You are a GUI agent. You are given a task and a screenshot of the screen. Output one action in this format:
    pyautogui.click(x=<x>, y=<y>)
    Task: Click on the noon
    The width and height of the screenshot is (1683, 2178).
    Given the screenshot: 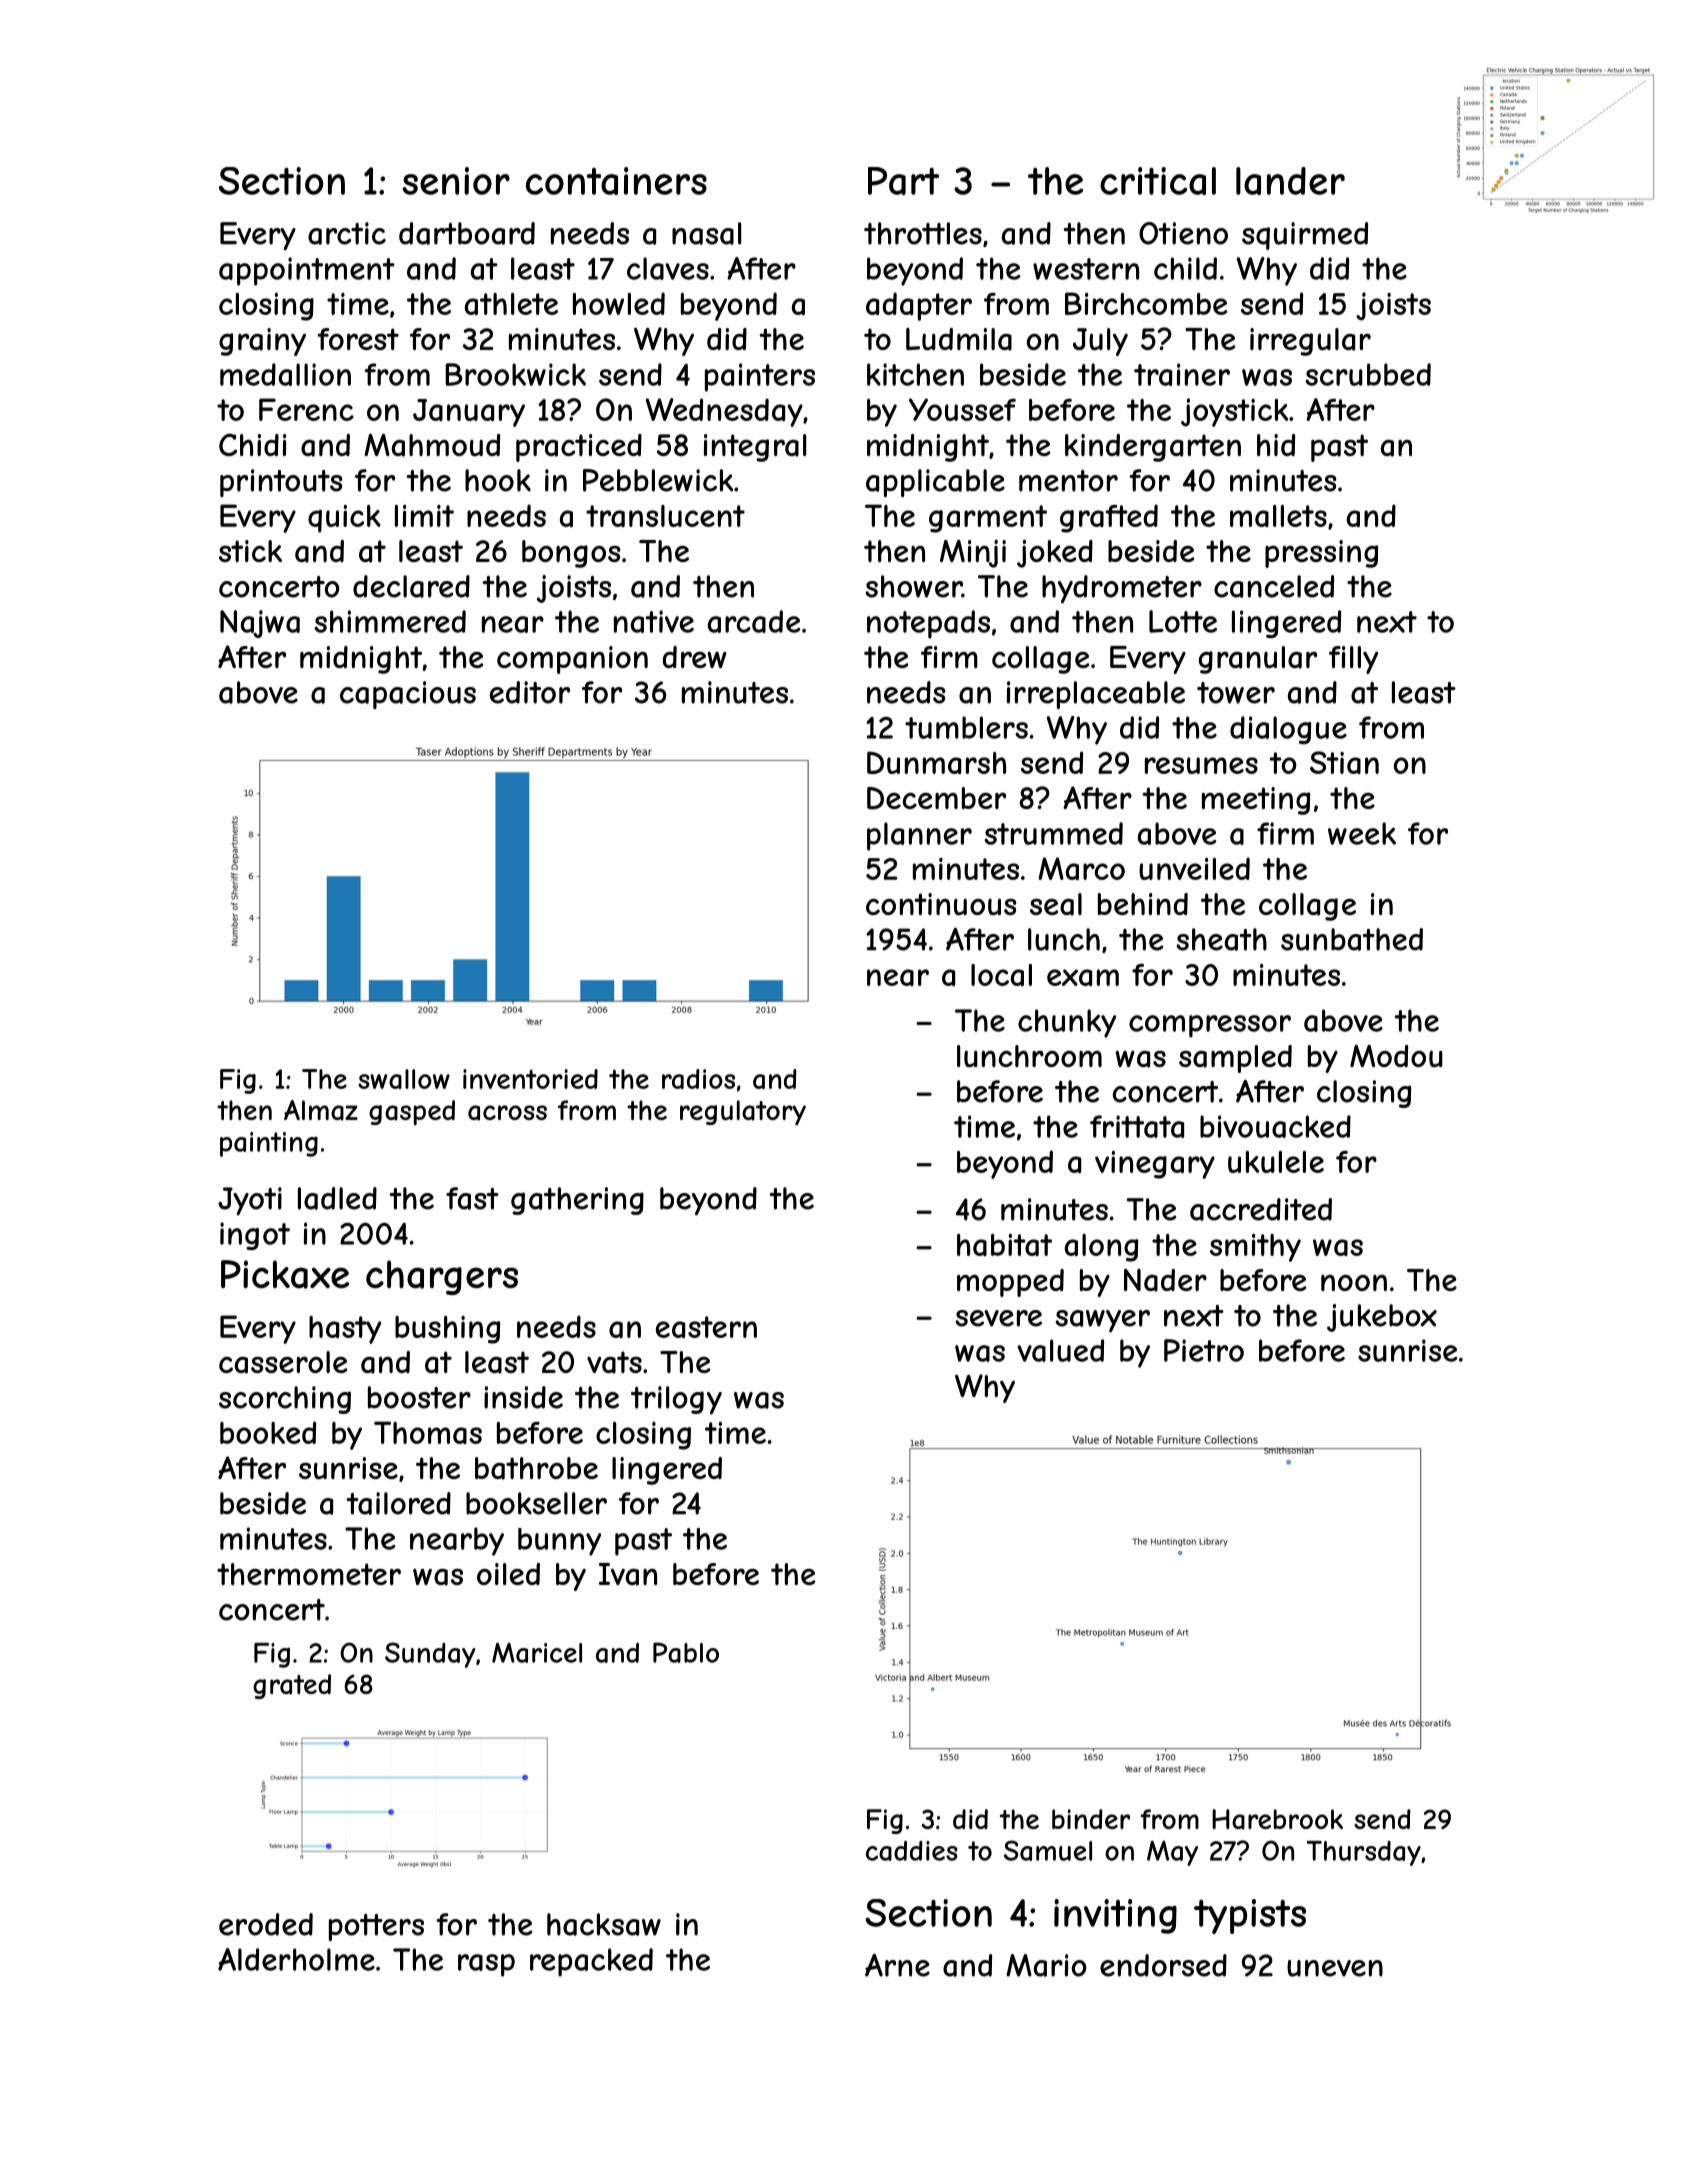 What is the action you would take?
    pyautogui.click(x=1354, y=1283)
